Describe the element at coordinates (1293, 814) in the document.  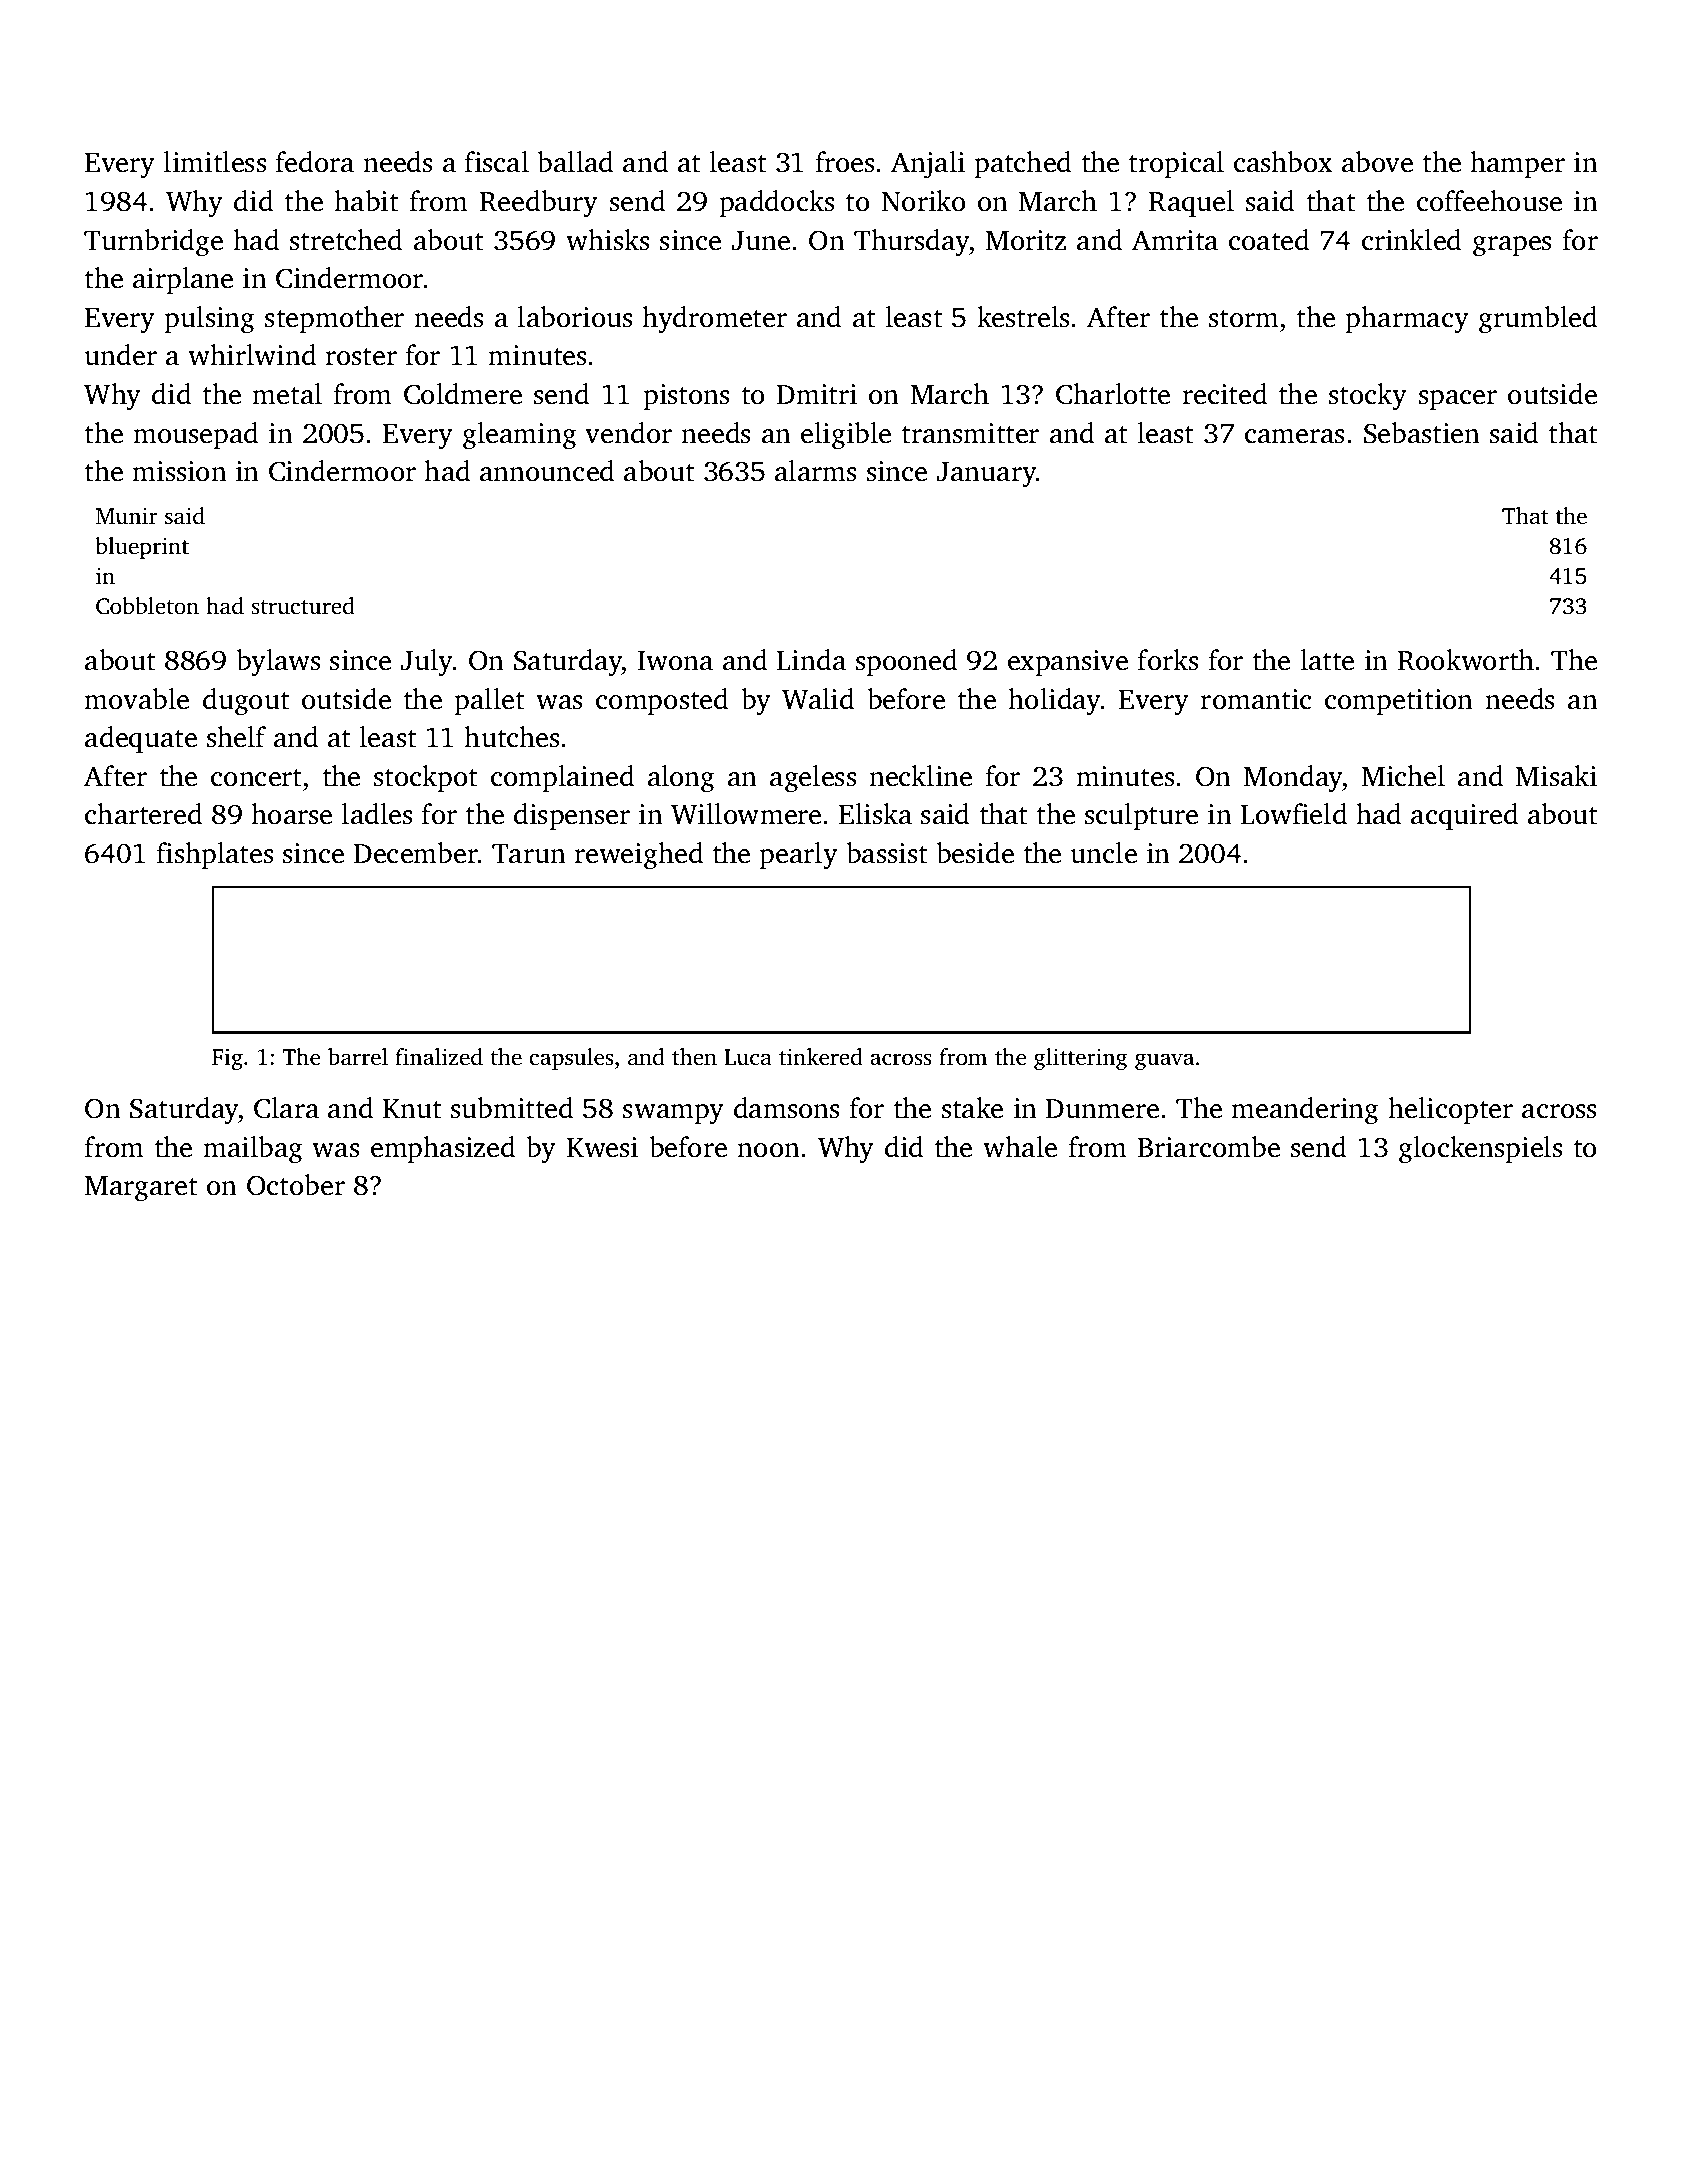
I see `Lowfield` at that location.
